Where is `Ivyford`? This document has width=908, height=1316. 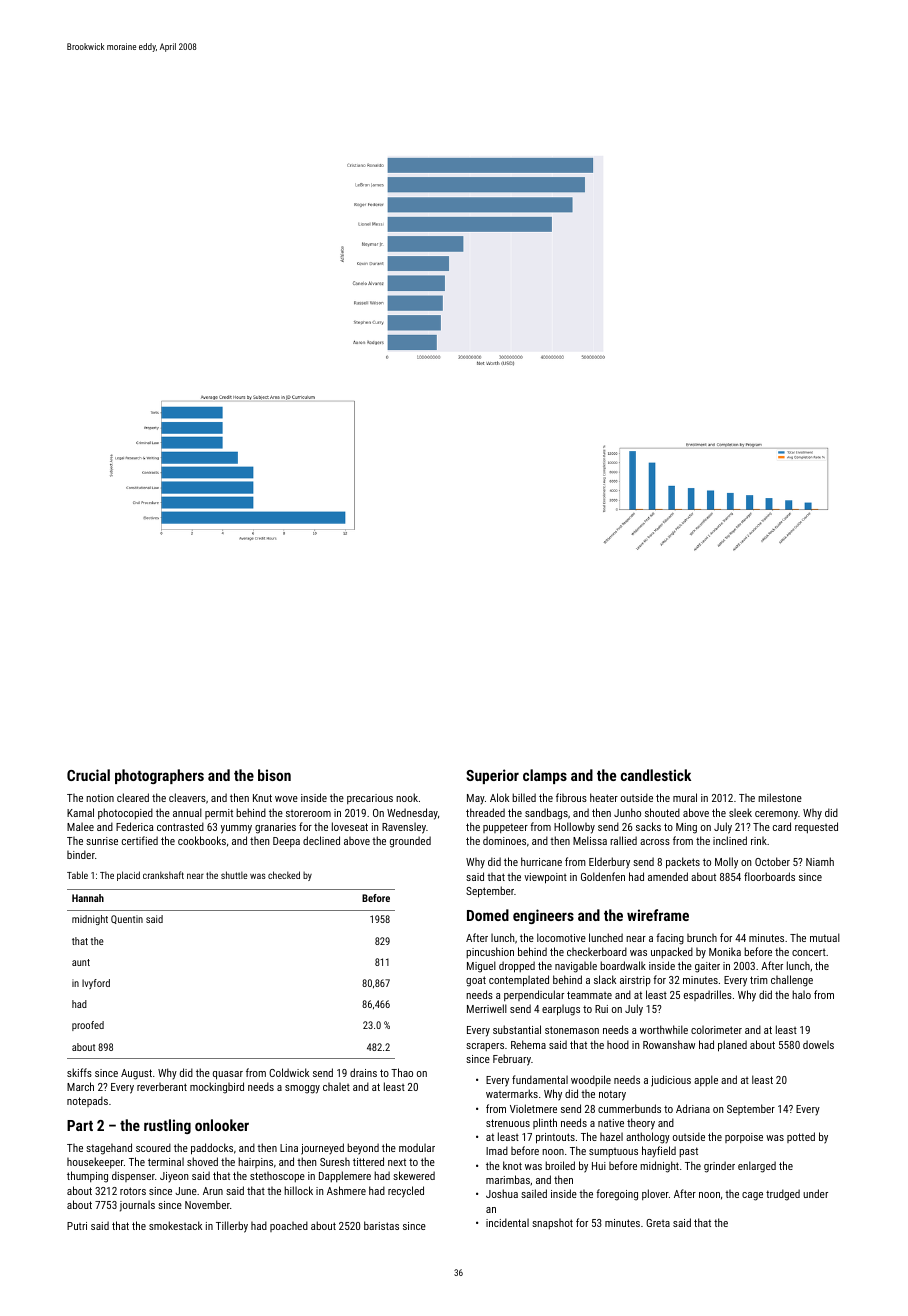 Ivyford is located at coordinates (96, 984).
